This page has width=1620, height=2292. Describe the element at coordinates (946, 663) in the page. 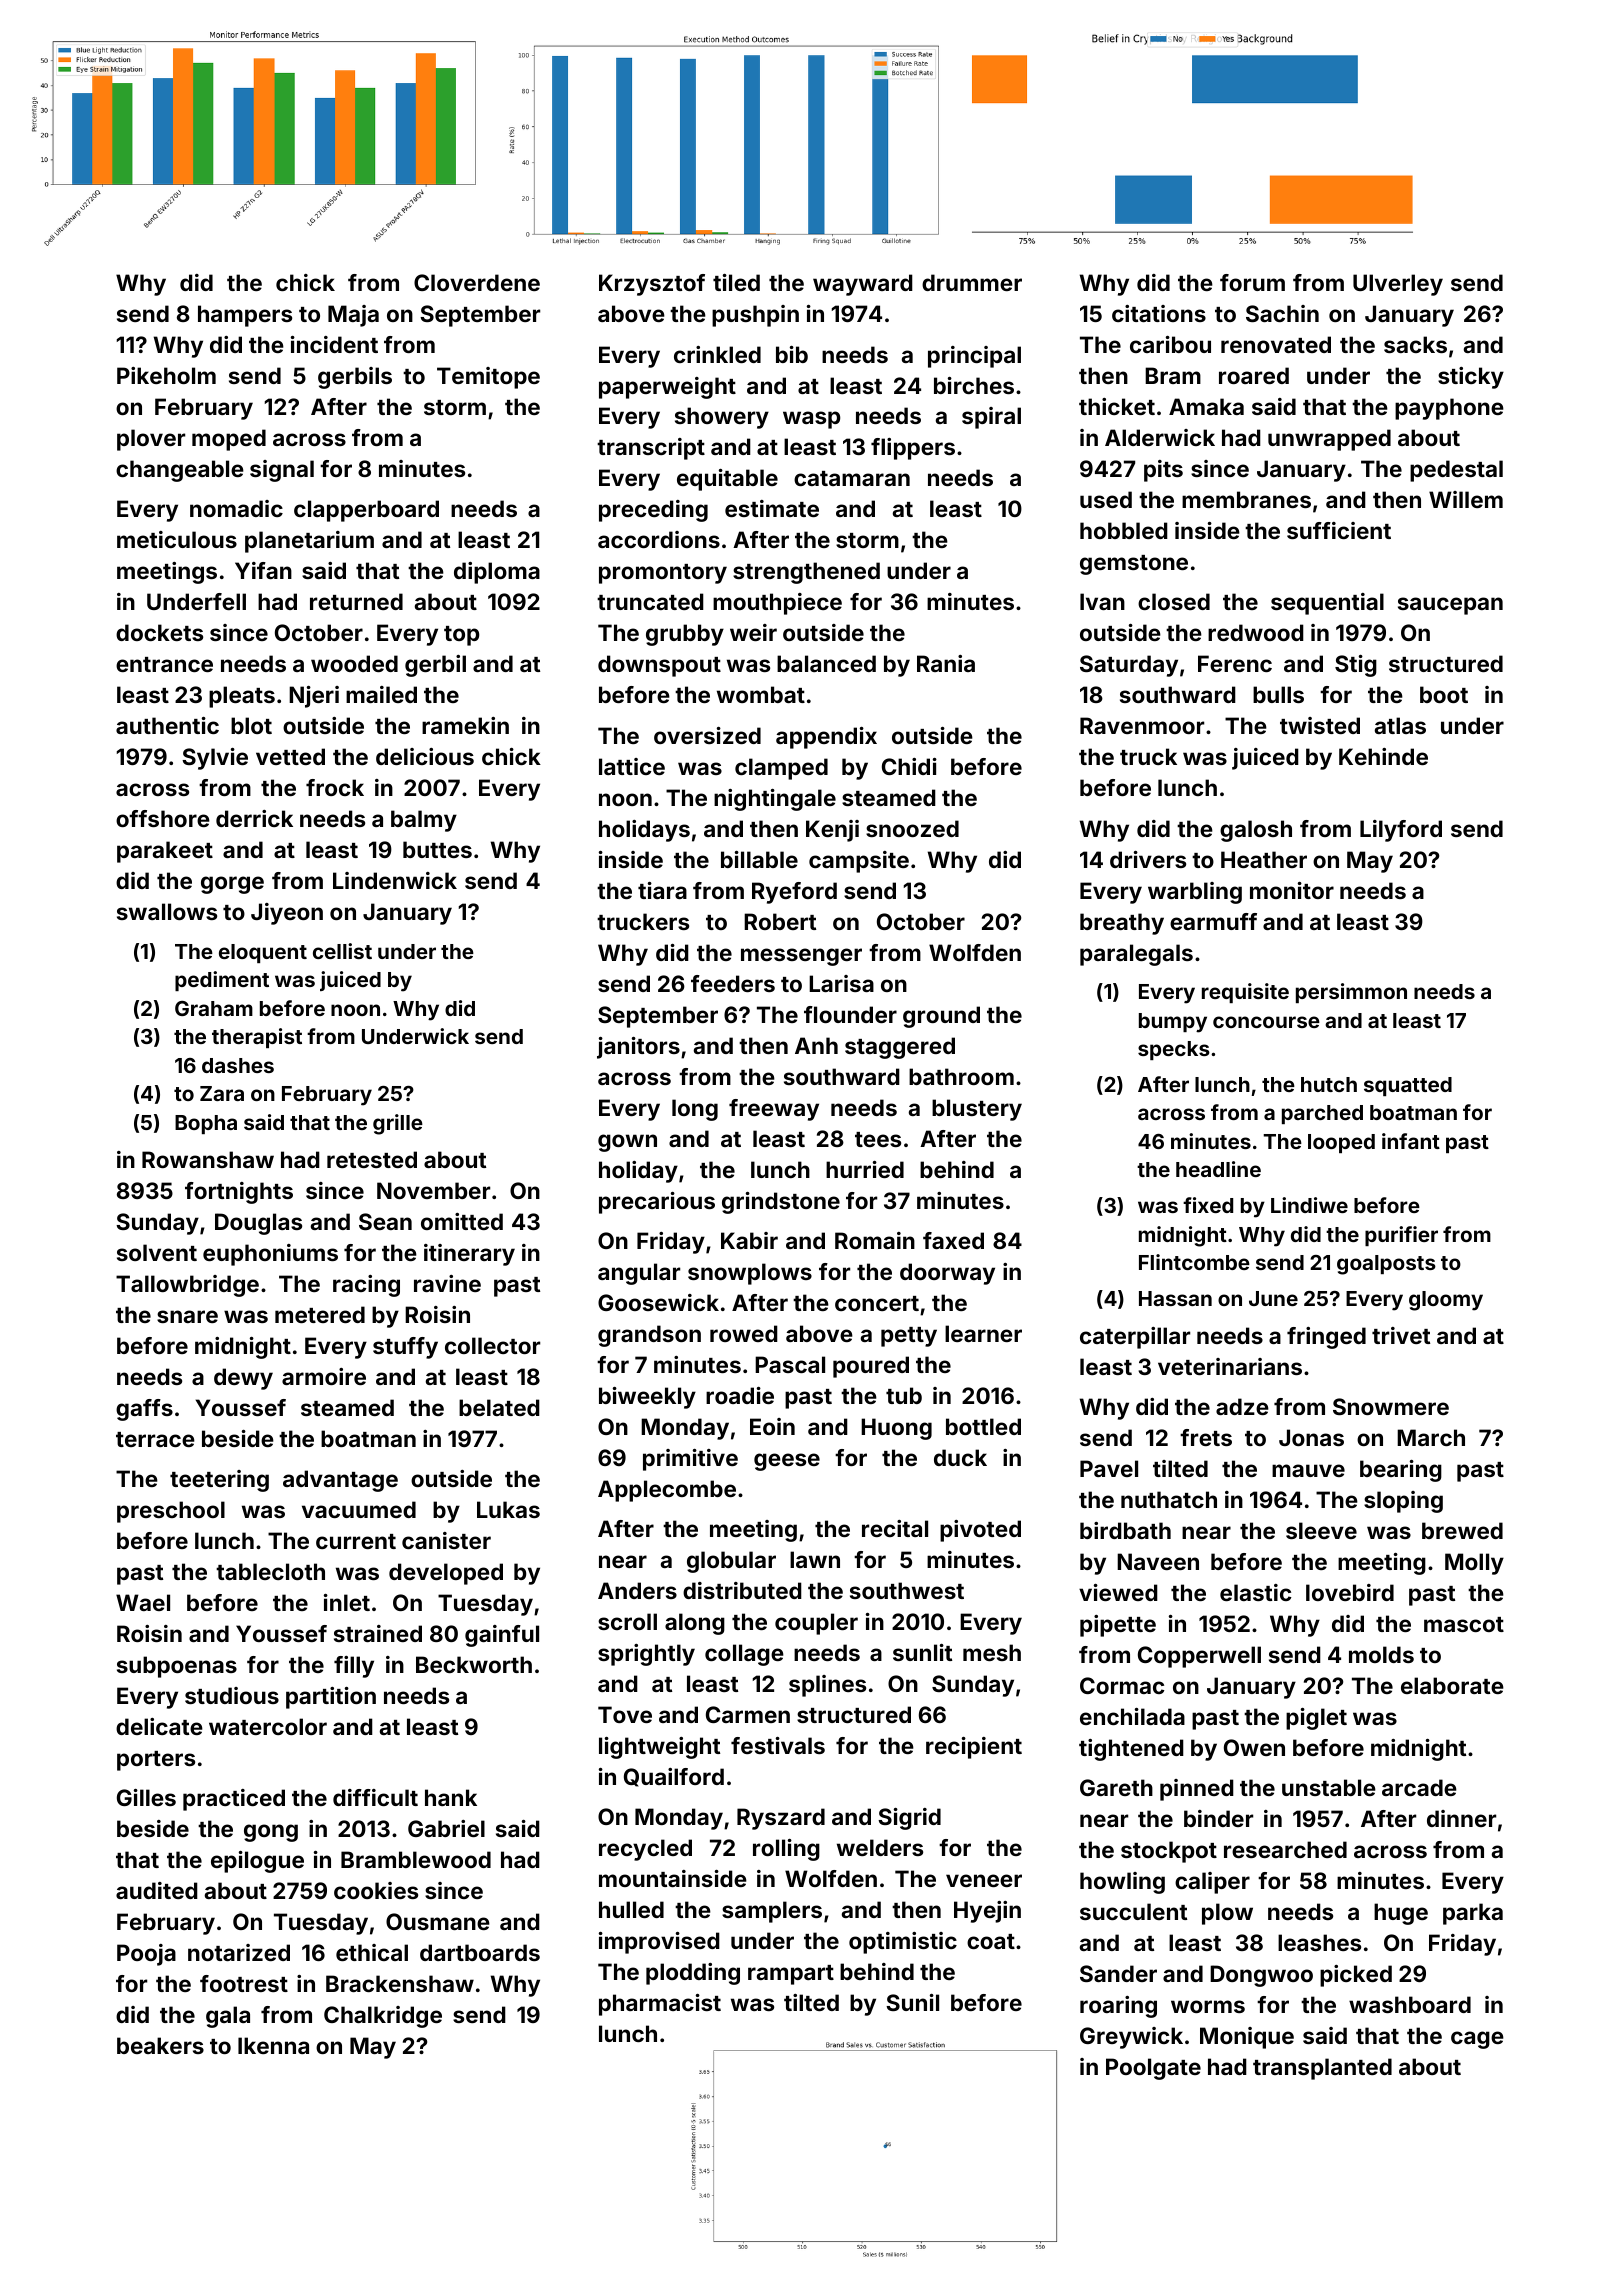

I see `Rania` at that location.
